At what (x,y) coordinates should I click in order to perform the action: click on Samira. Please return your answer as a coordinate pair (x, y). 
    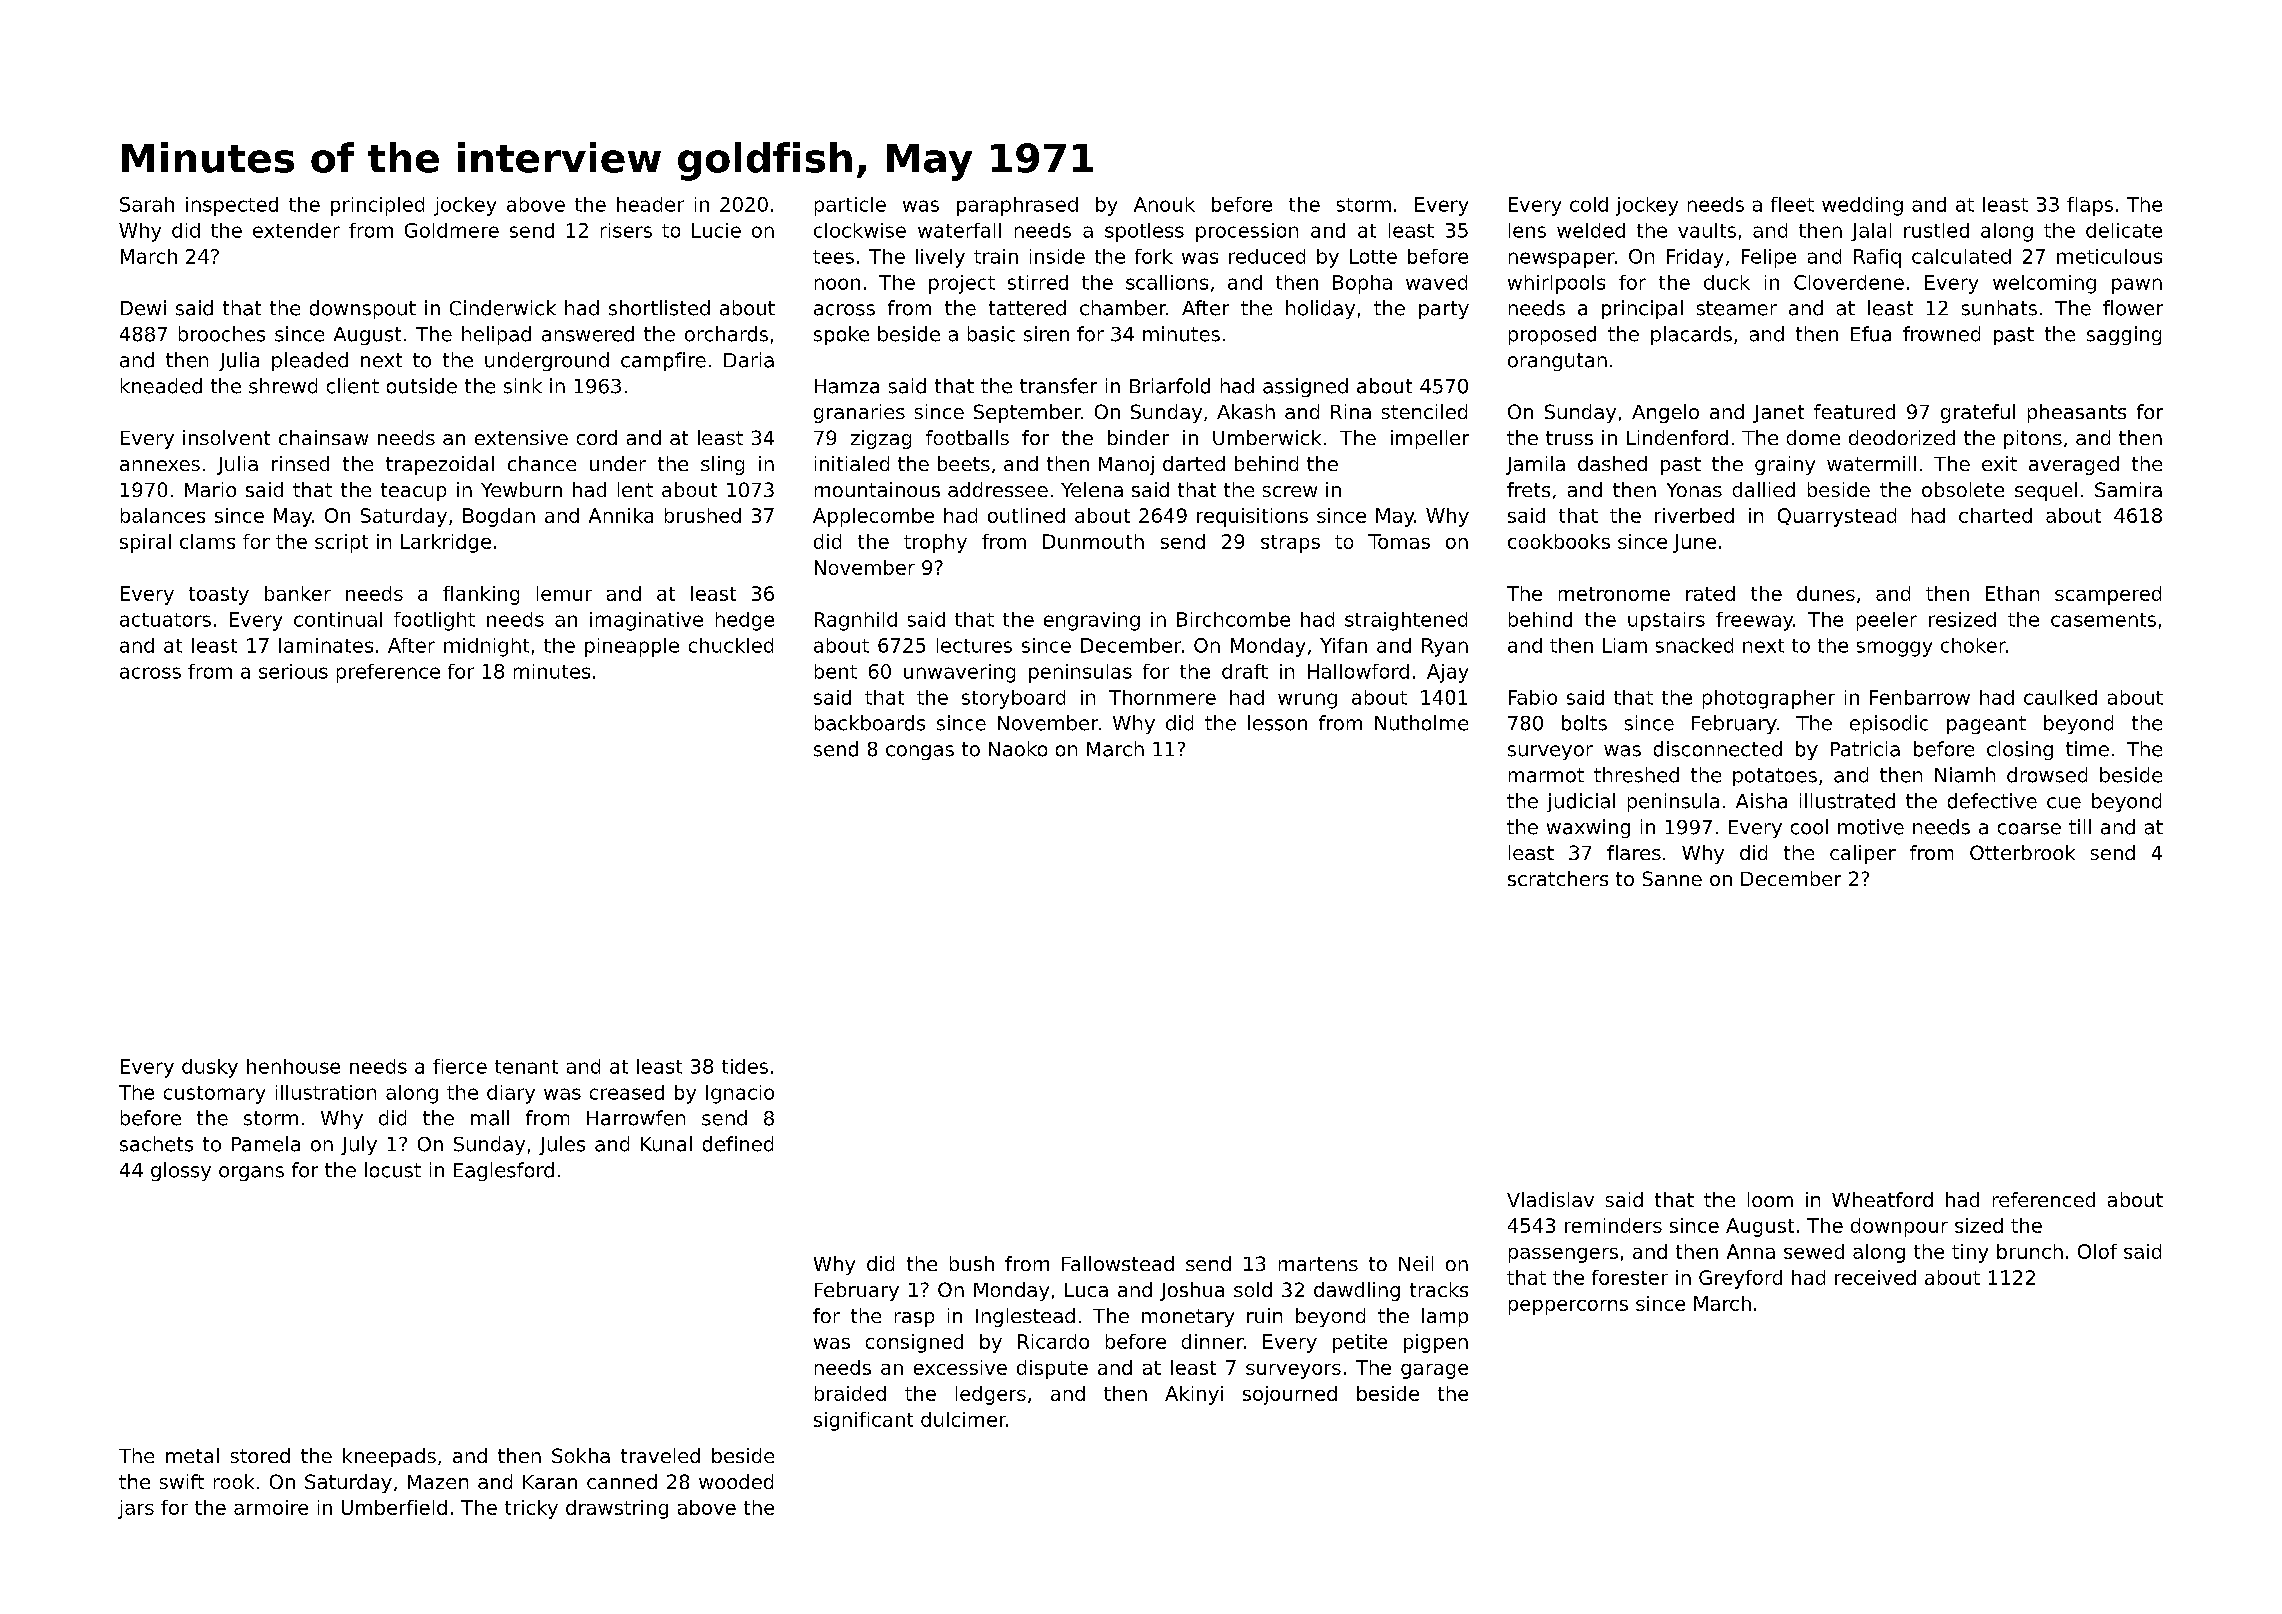
    Looking at the image, I should click on (2128, 489).
